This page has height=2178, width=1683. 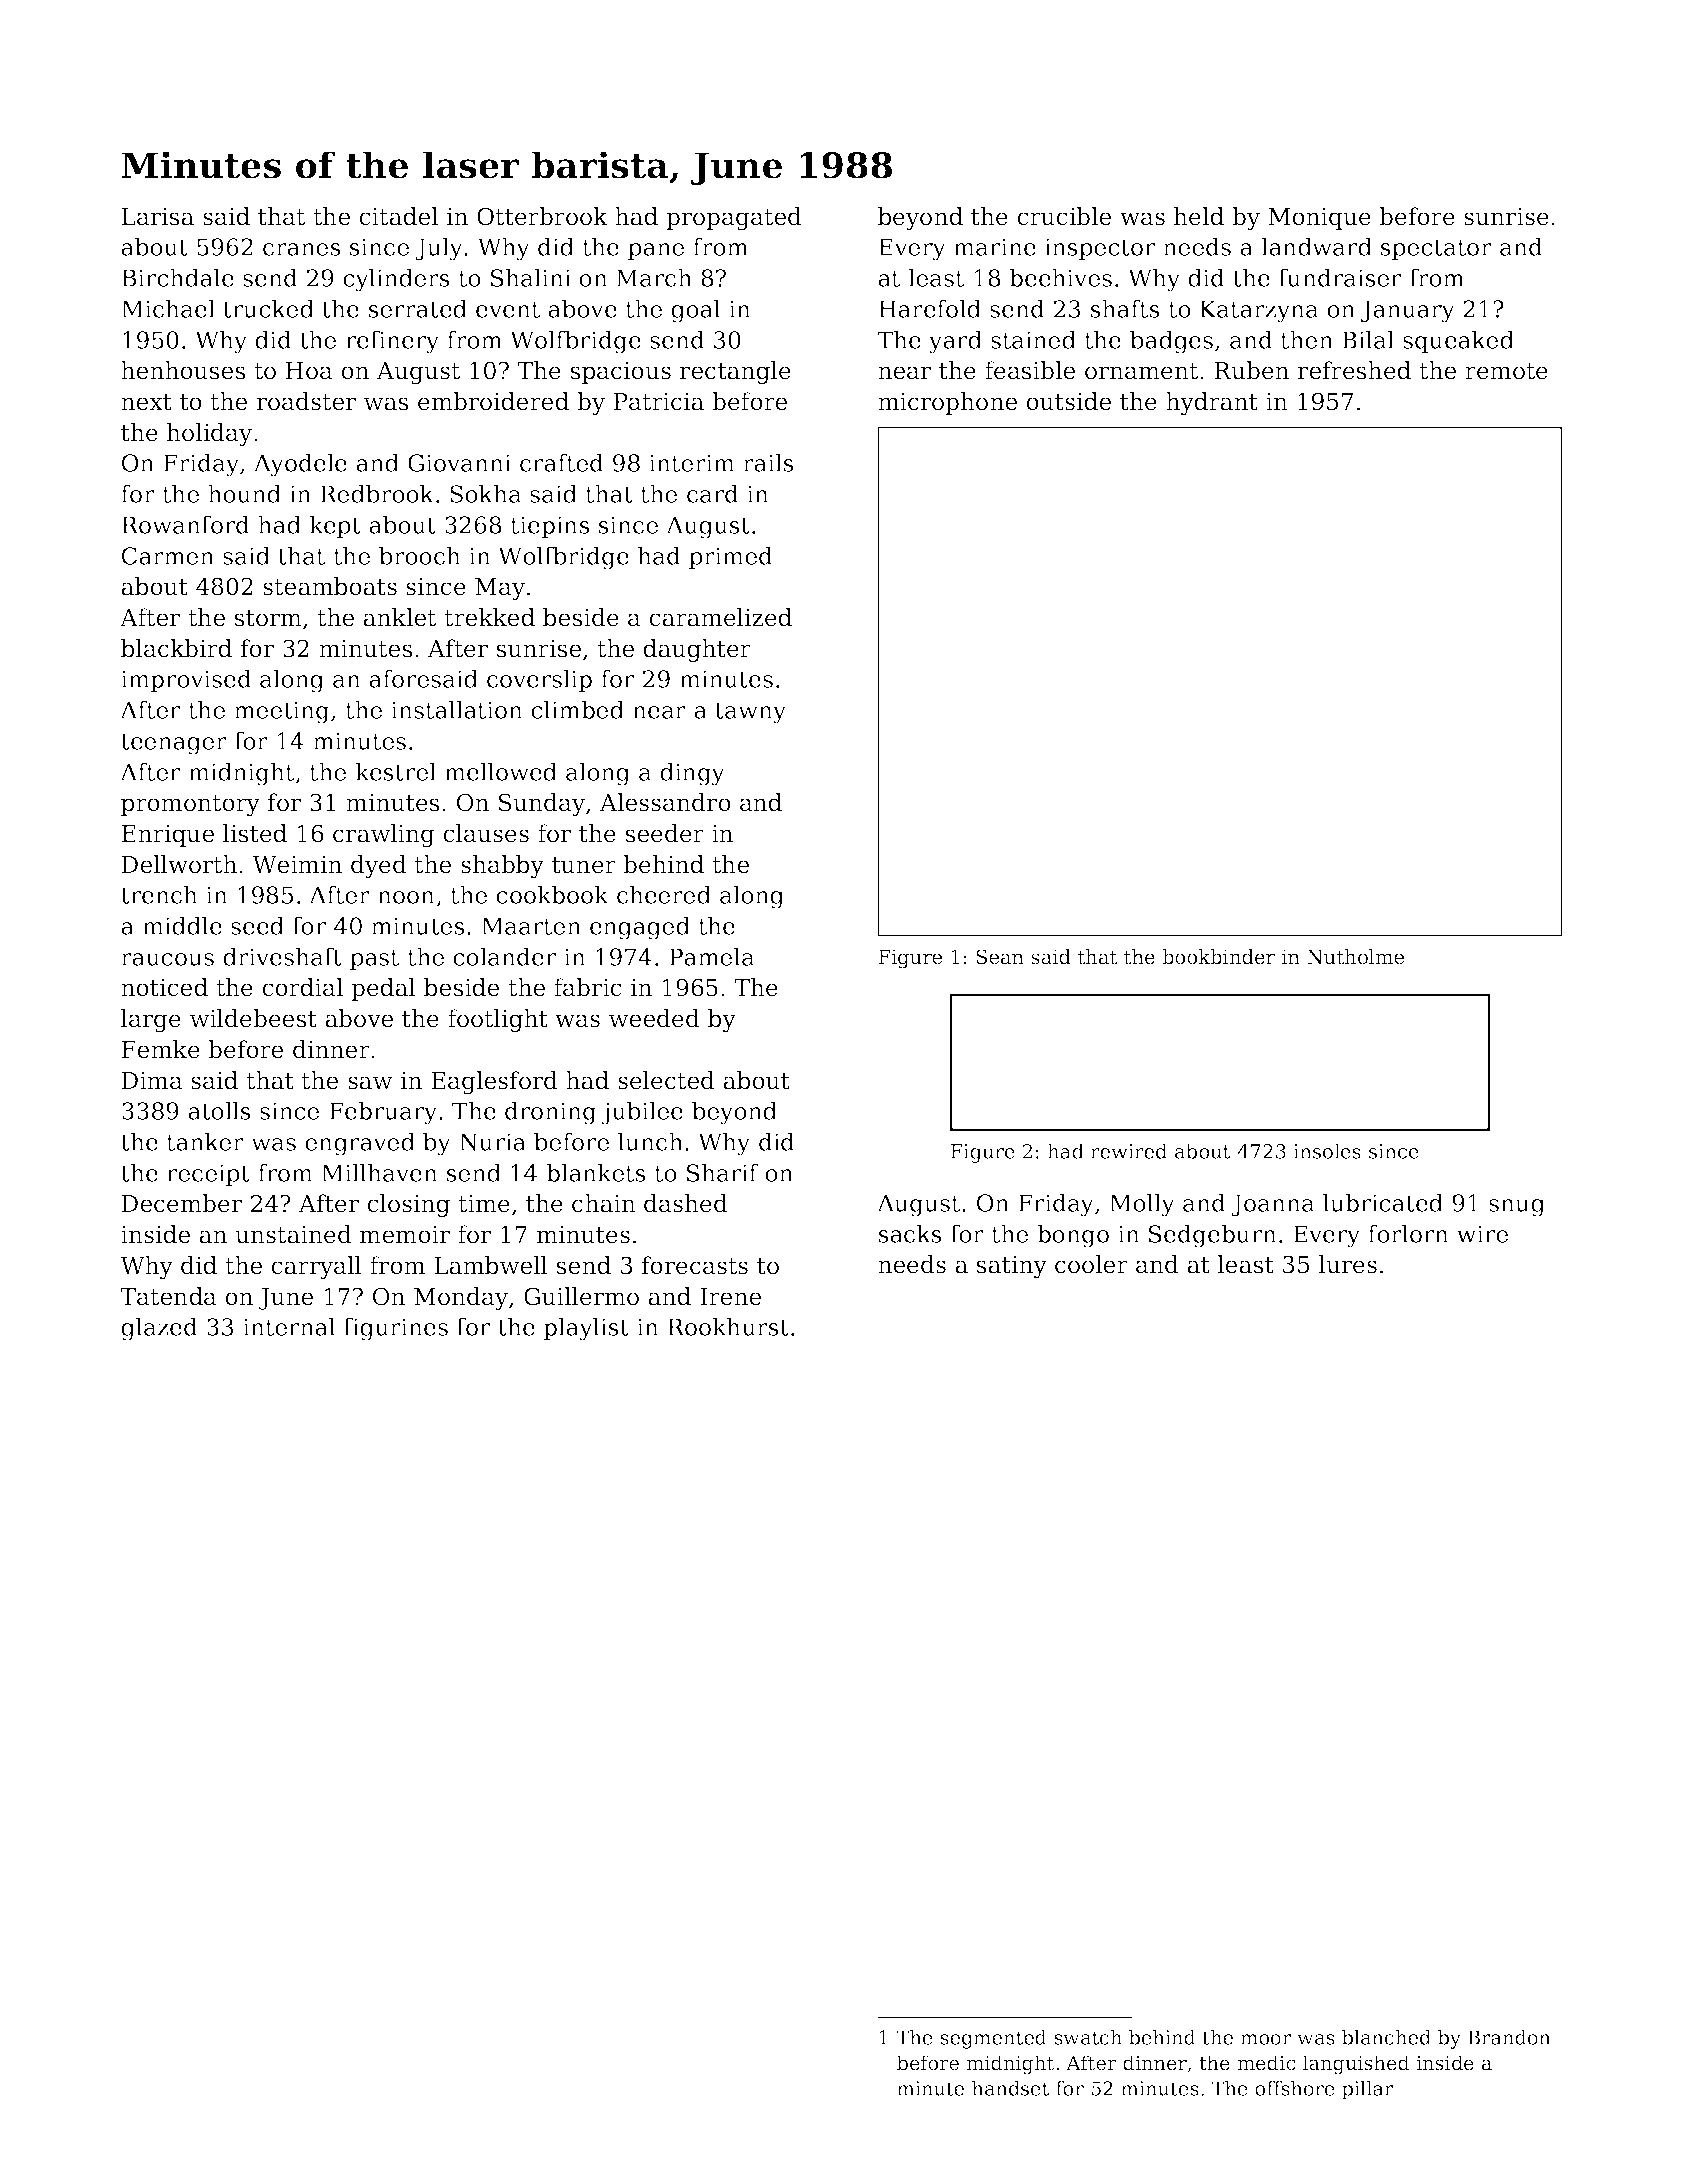 What do you see at coordinates (1091, 1264) in the page?
I see `cooler` at bounding box center [1091, 1264].
